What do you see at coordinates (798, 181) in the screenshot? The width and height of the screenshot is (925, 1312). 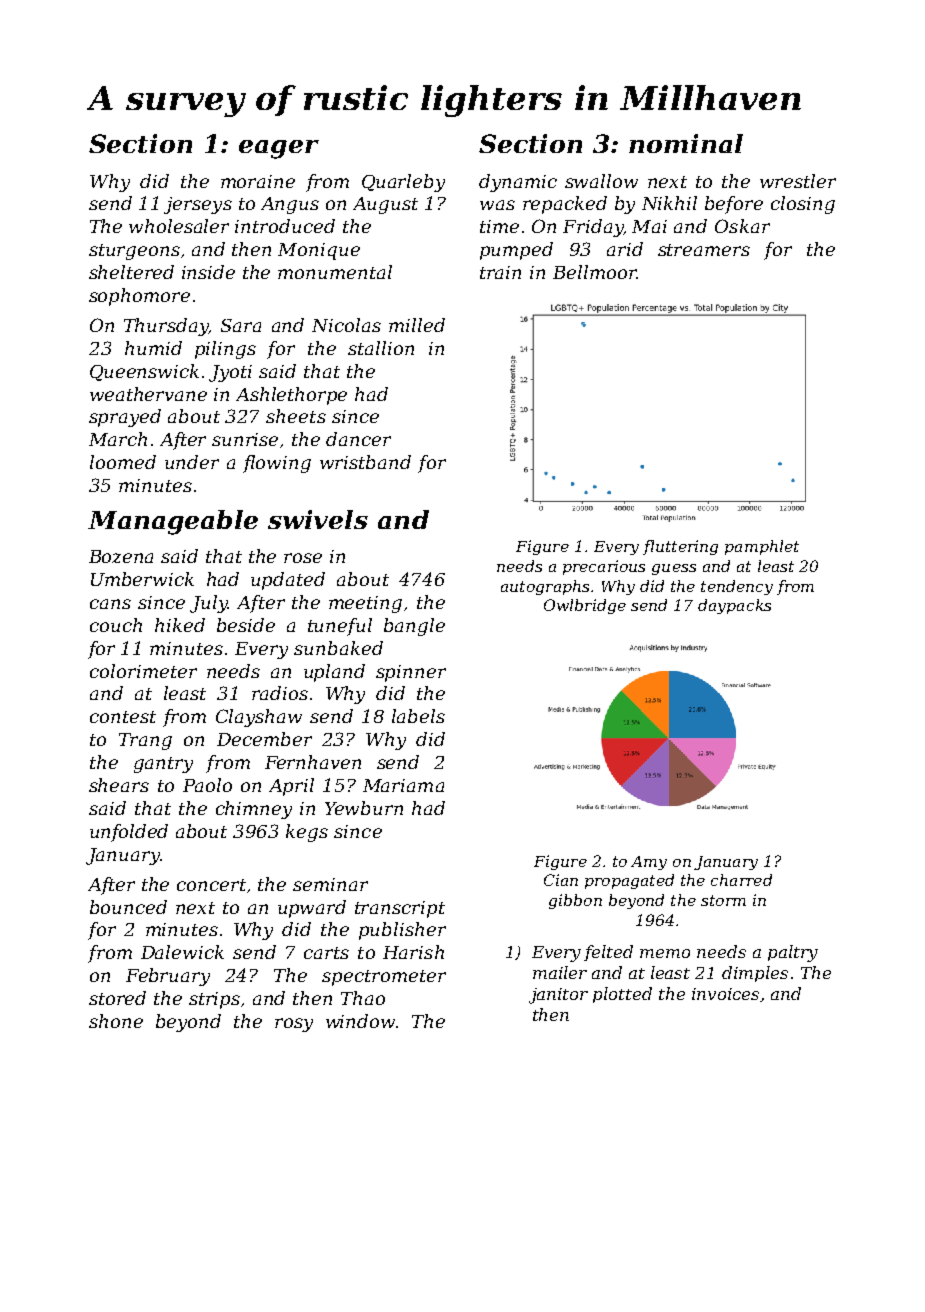 I see `wrestler` at bounding box center [798, 181].
